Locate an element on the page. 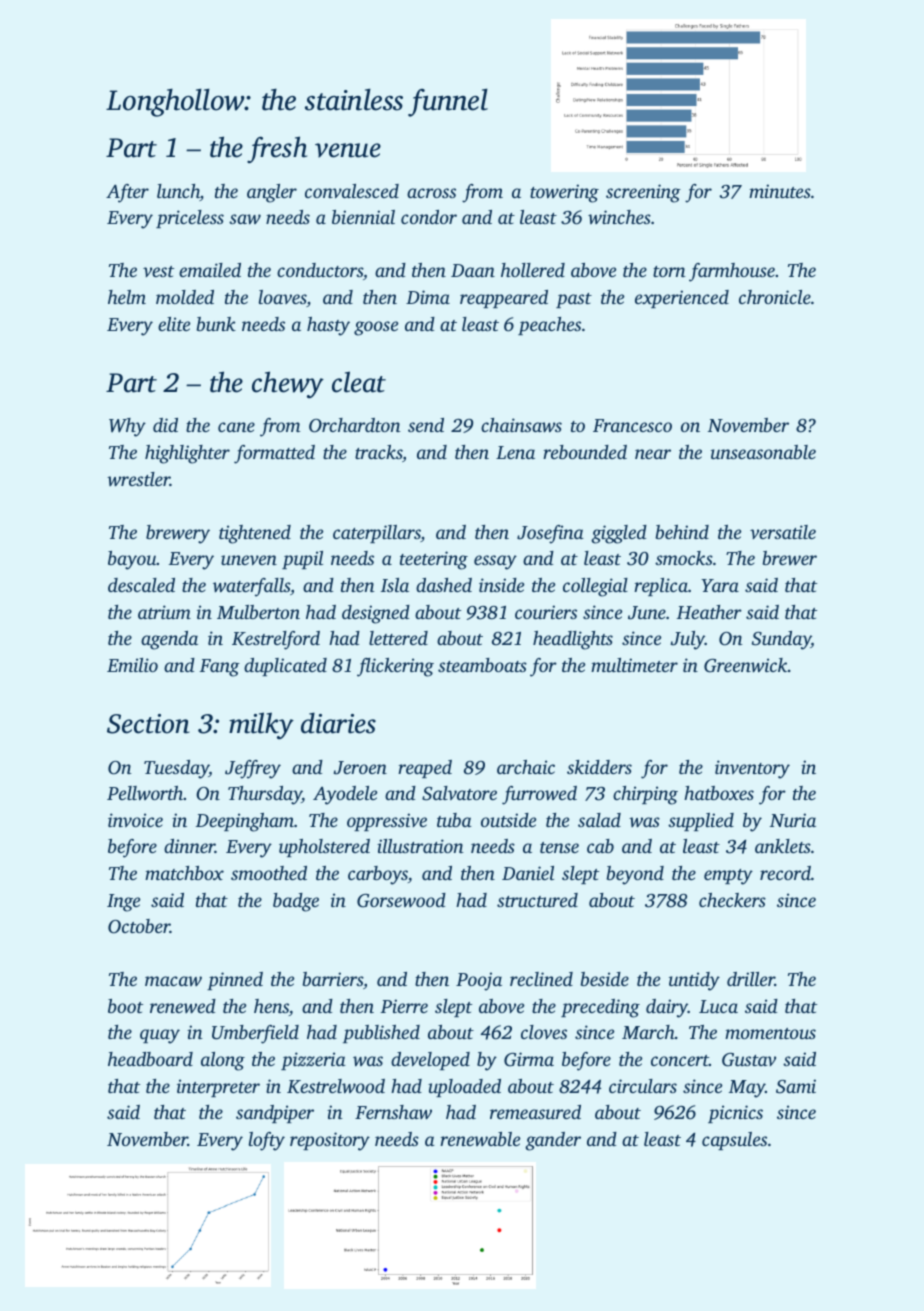 Image resolution: width=924 pixels, height=1311 pixels. chronicle is located at coordinates (775, 297).
